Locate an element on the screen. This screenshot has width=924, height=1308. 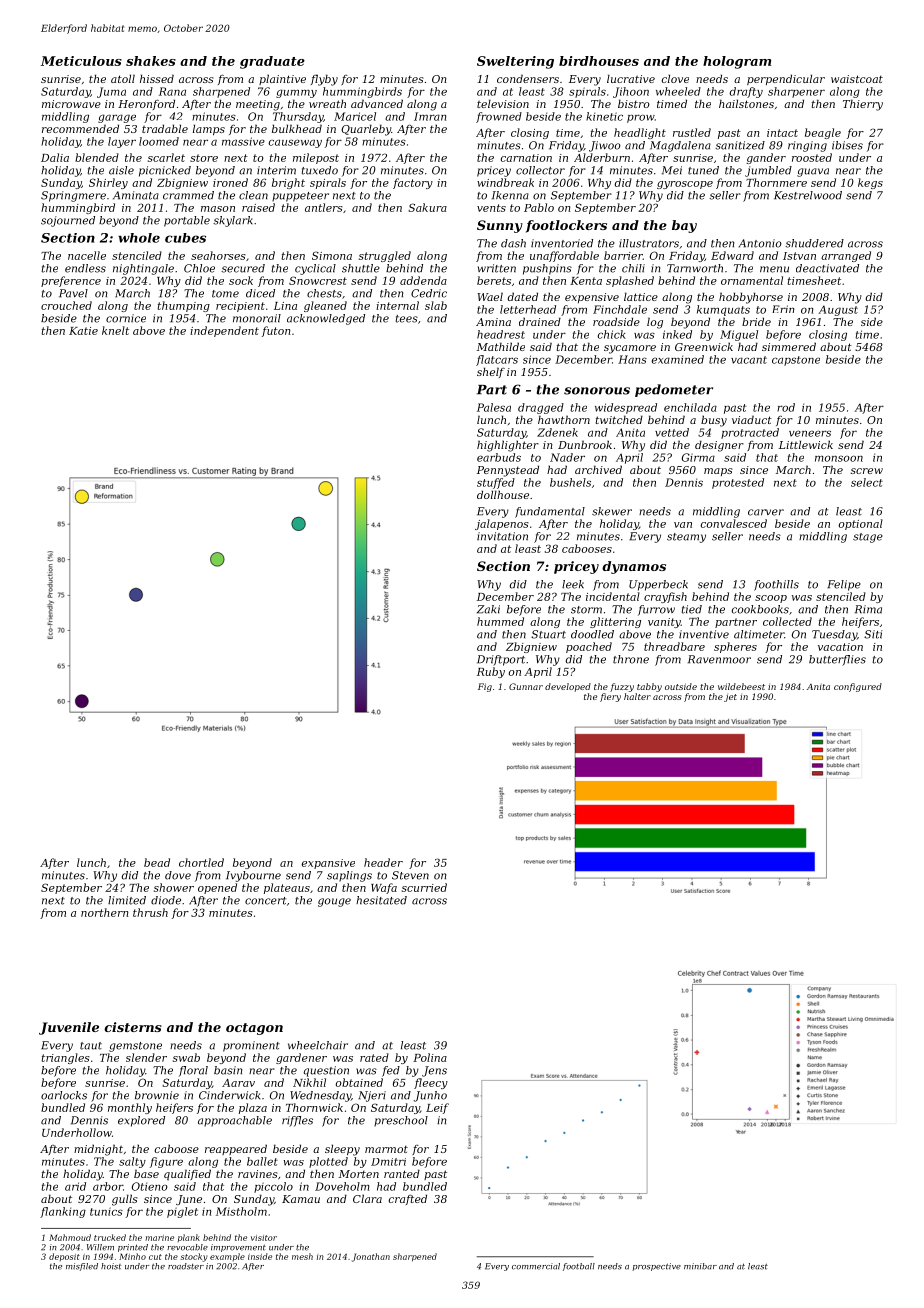
massive is located at coordinates (243, 141).
